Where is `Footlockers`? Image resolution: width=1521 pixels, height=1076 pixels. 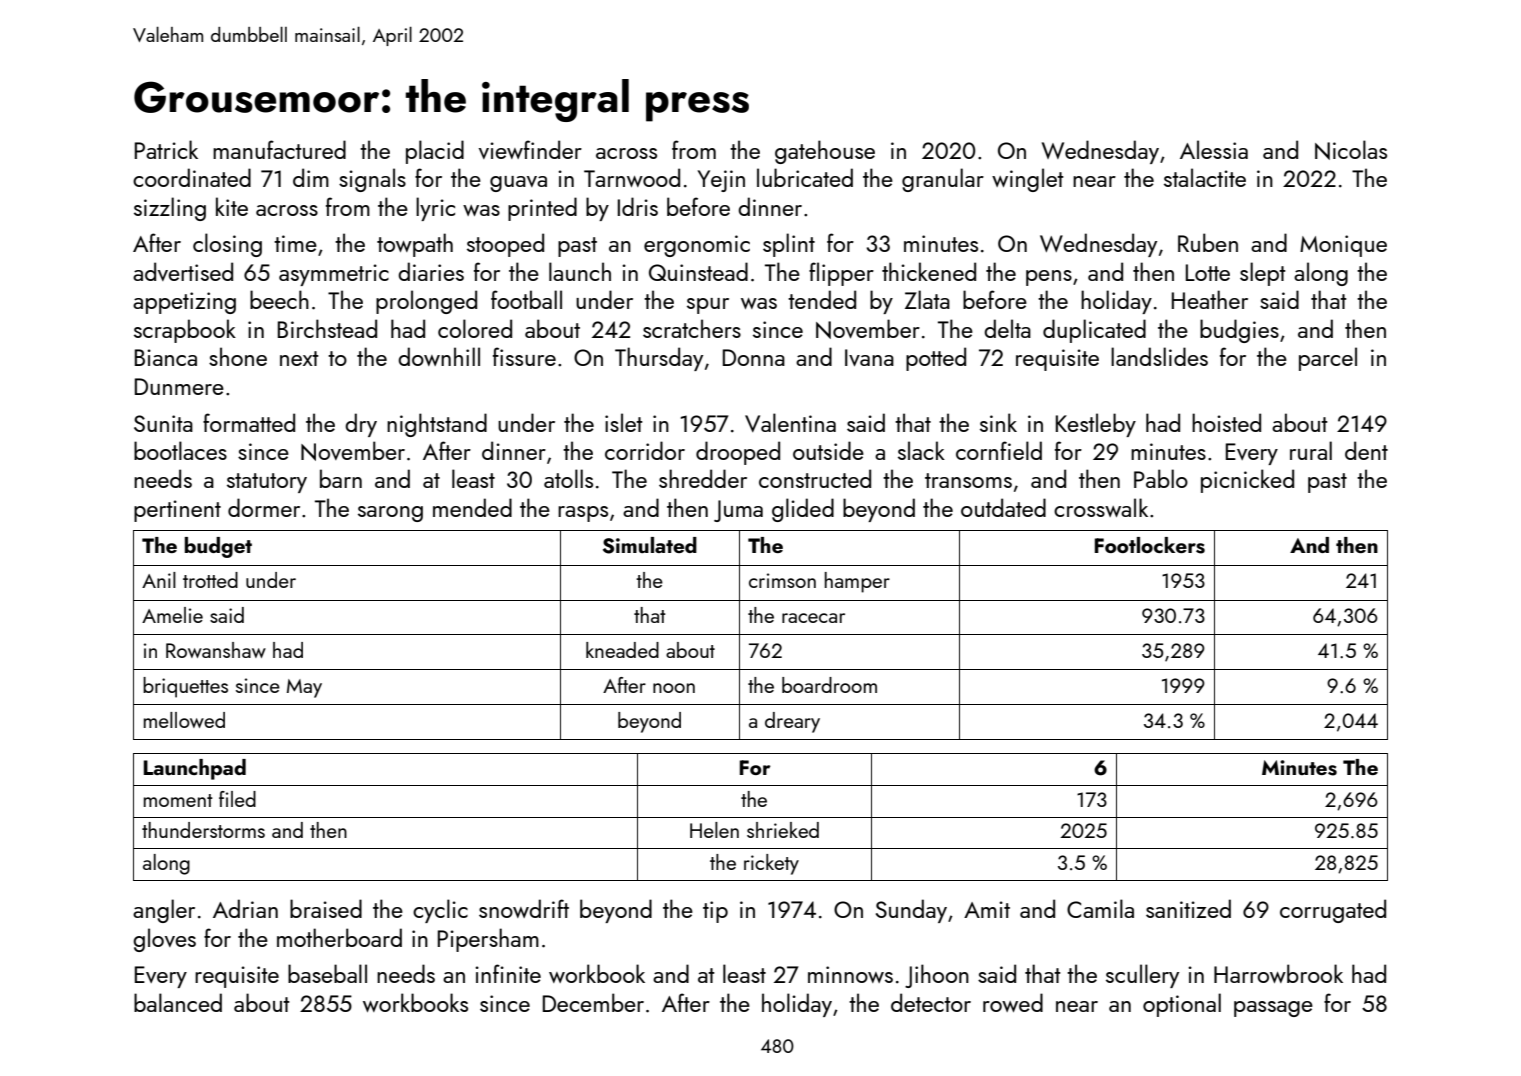 Footlockers is located at coordinates (1150, 545).
